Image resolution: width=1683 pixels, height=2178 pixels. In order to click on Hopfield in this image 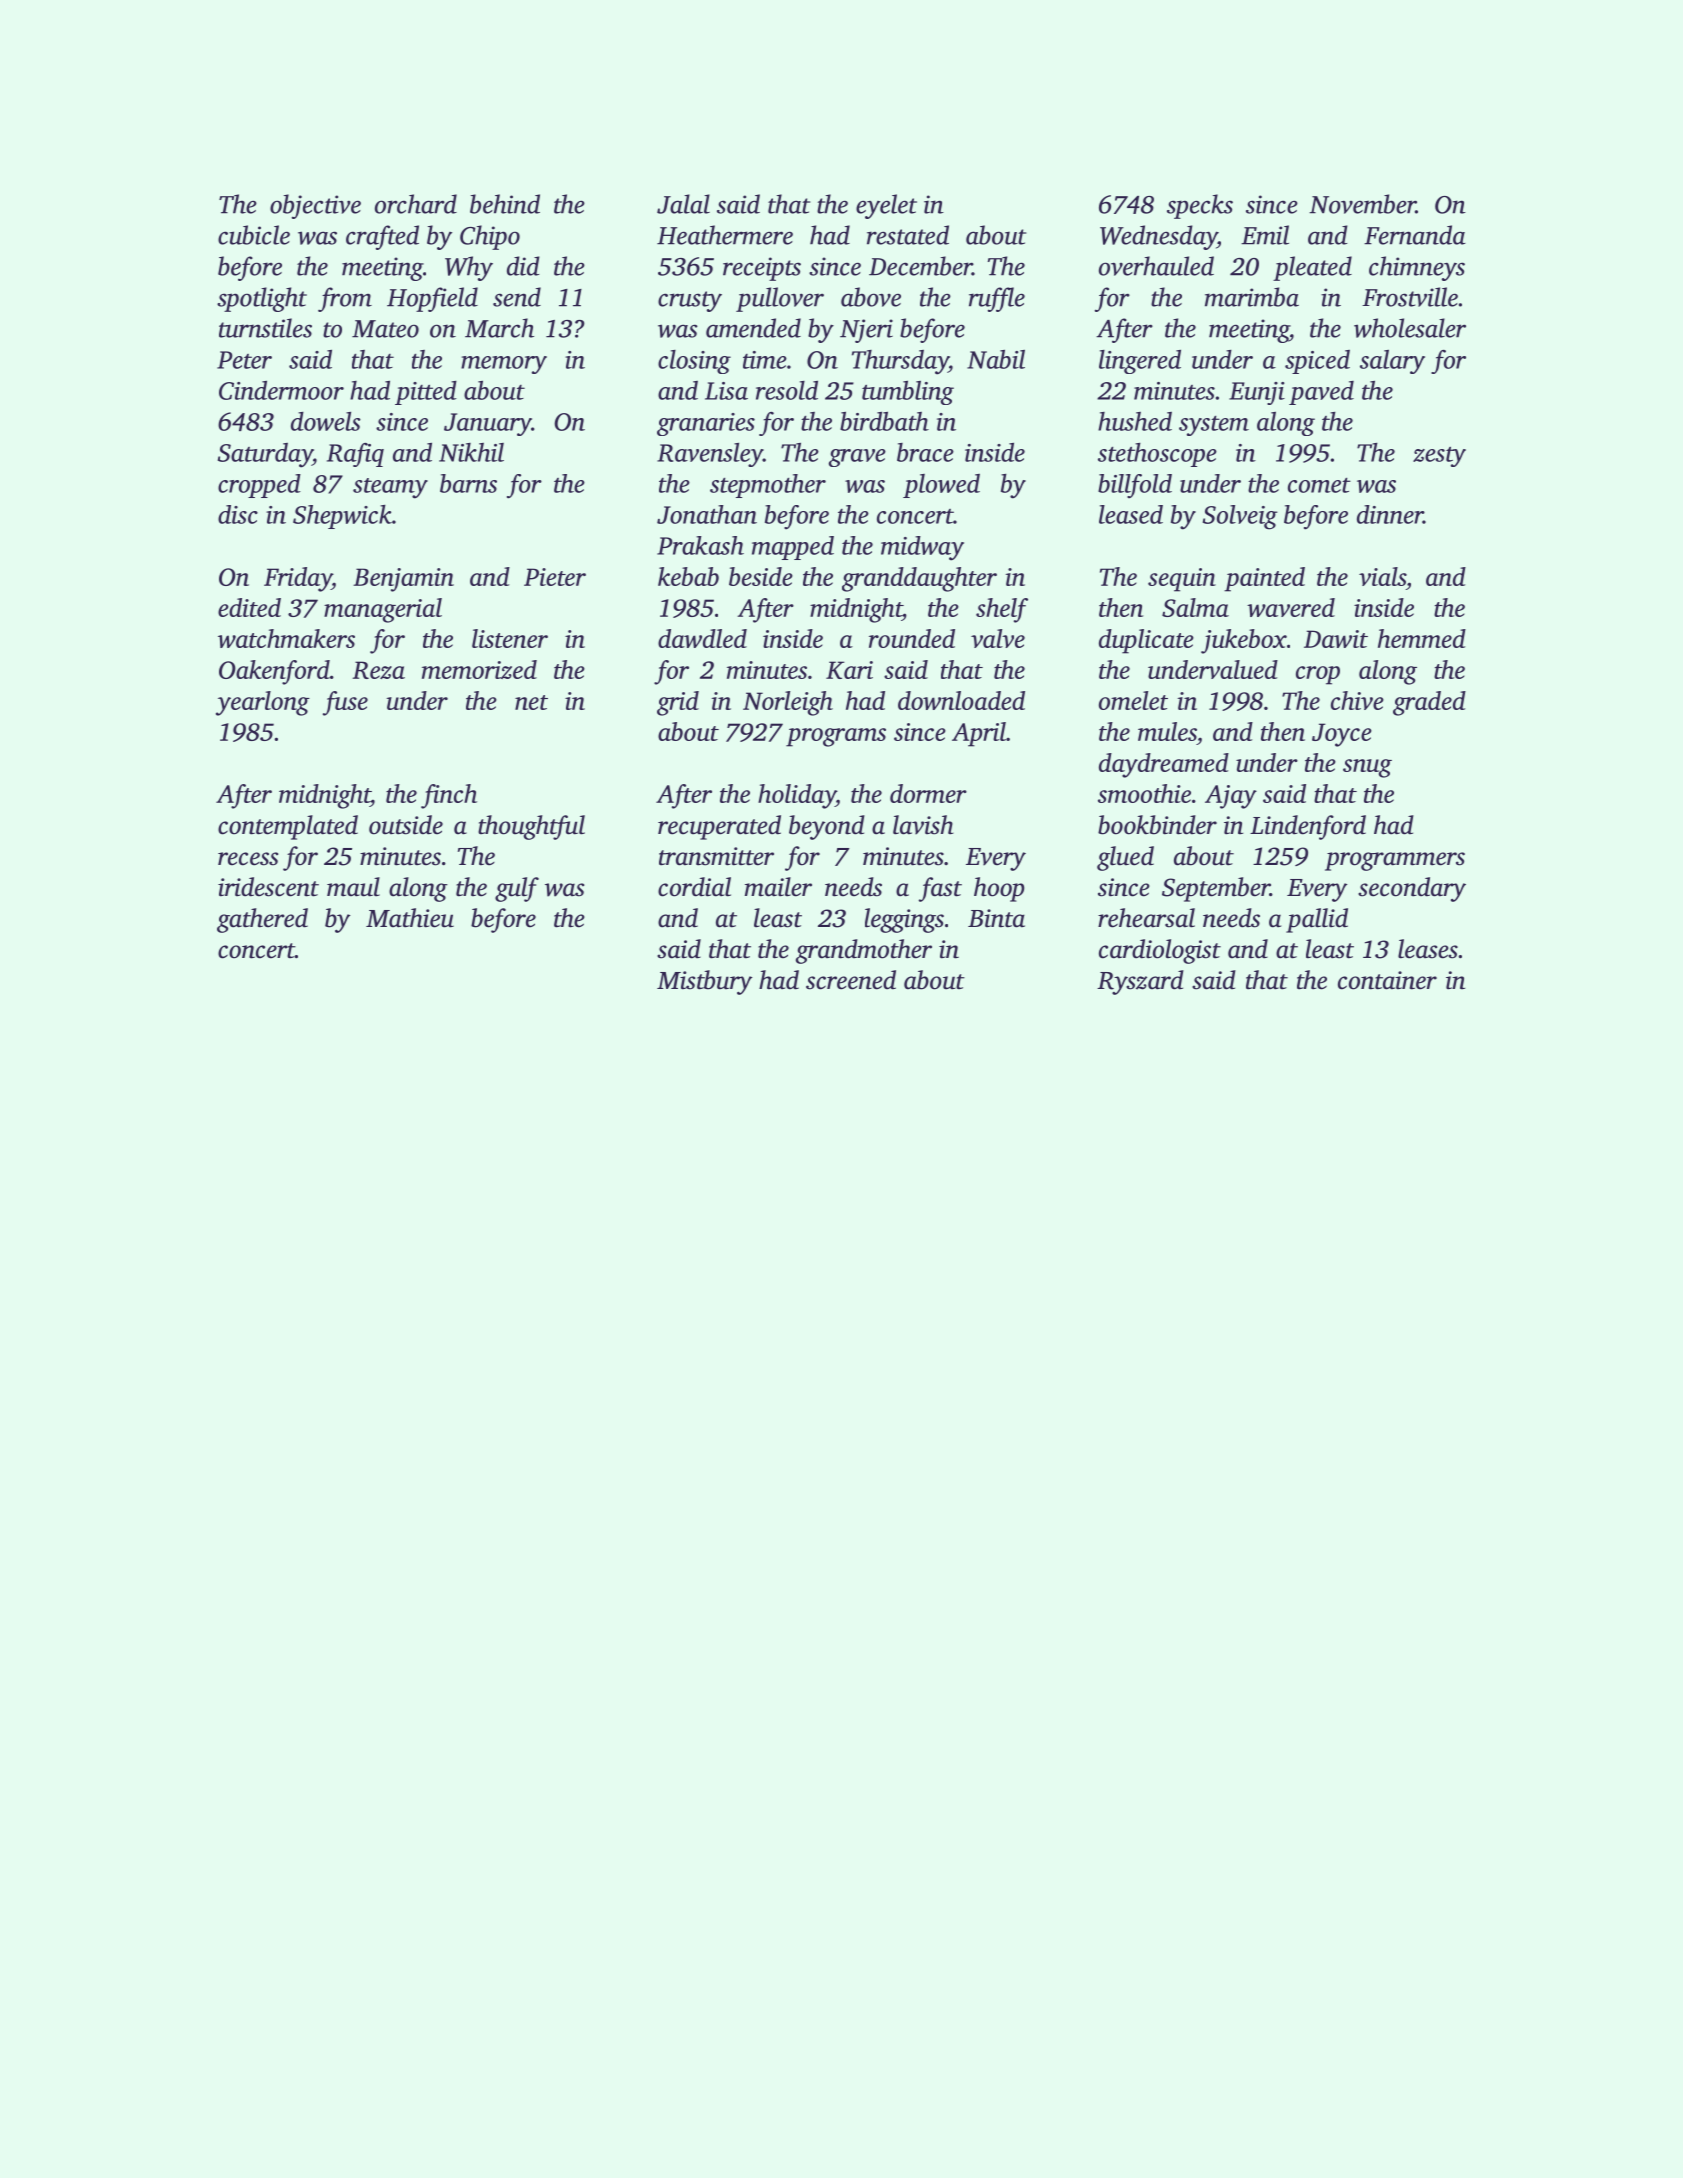, I will do `click(432, 299)`.
